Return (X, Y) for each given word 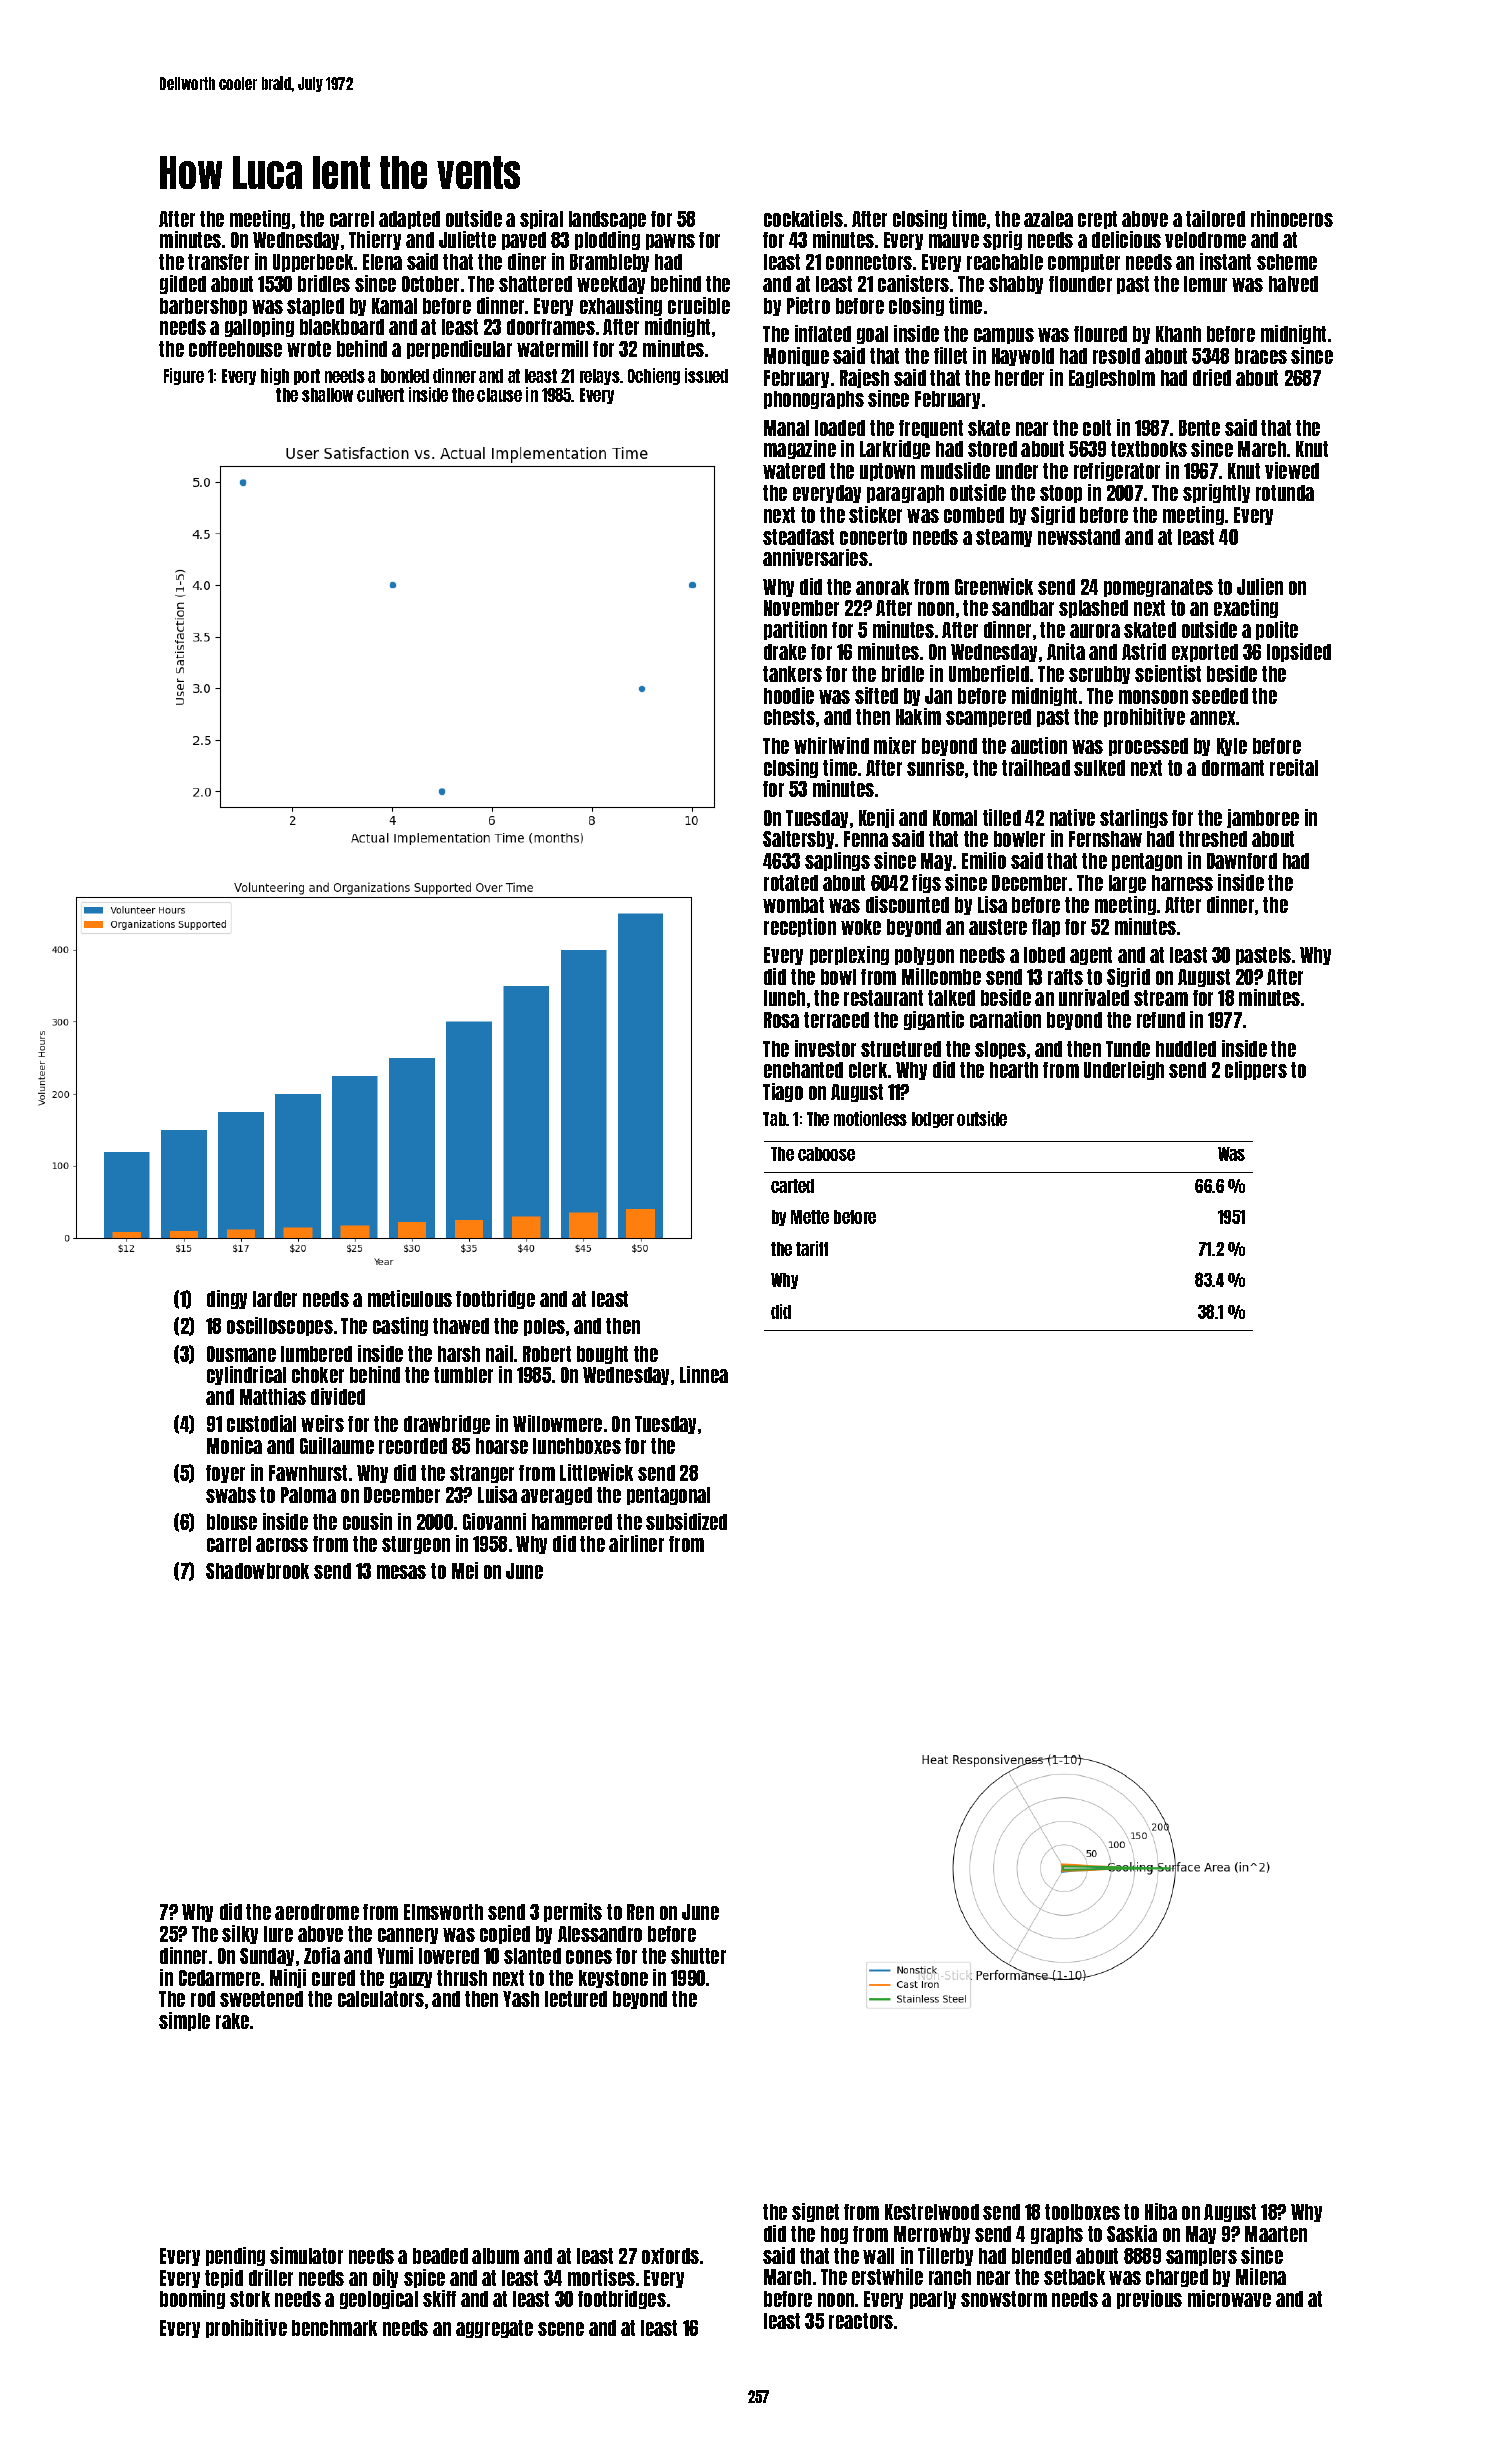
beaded (440, 2256)
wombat (793, 905)
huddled (1186, 1049)
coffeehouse (235, 349)
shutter (698, 1956)
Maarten (1276, 2234)
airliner (636, 1543)
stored (992, 449)
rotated (791, 883)
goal (872, 335)
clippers (1256, 1070)
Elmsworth (443, 1912)
